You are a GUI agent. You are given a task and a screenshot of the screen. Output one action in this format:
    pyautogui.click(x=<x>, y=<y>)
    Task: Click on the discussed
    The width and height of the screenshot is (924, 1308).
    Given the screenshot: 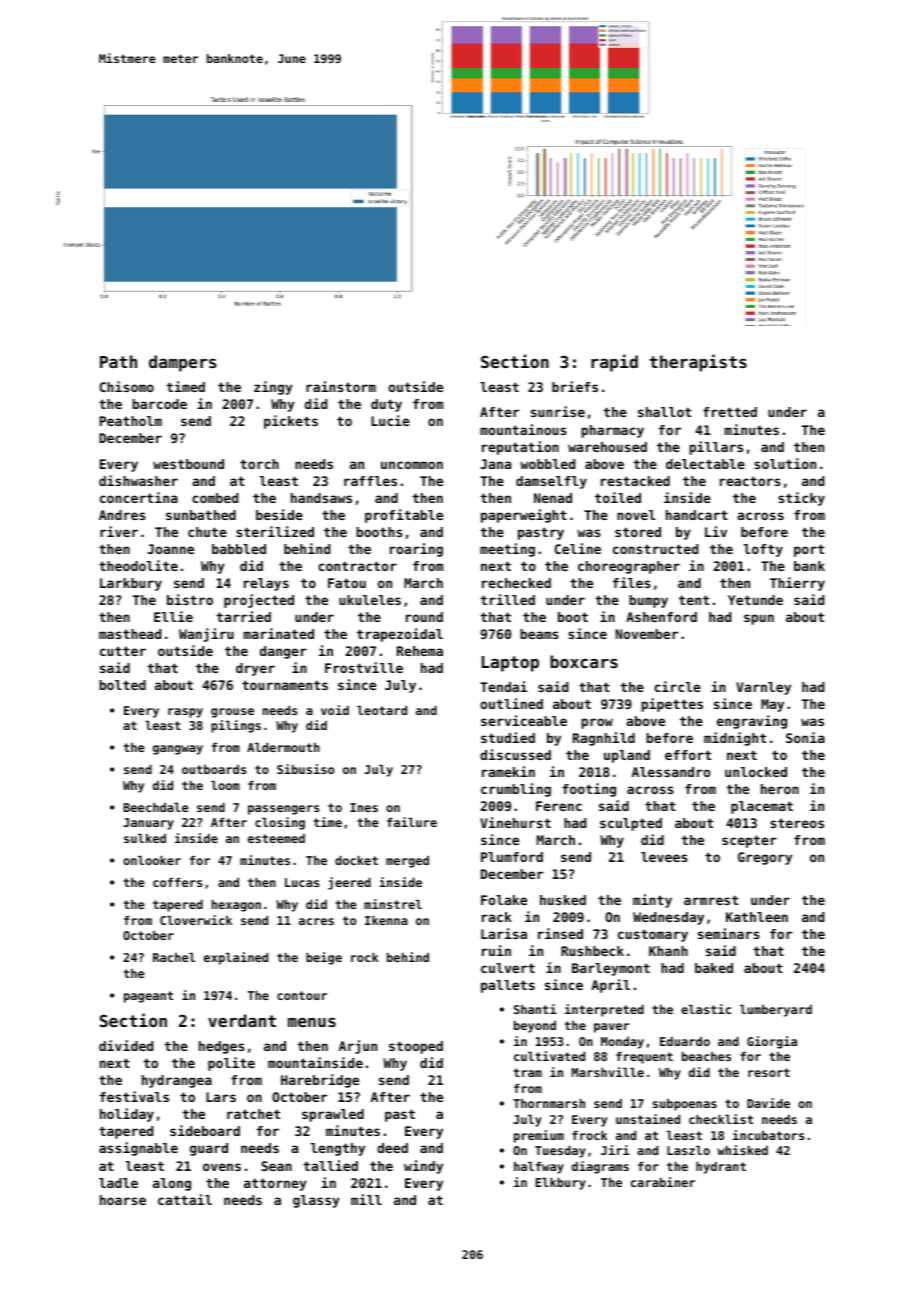 What is the action you would take?
    pyautogui.click(x=515, y=754)
